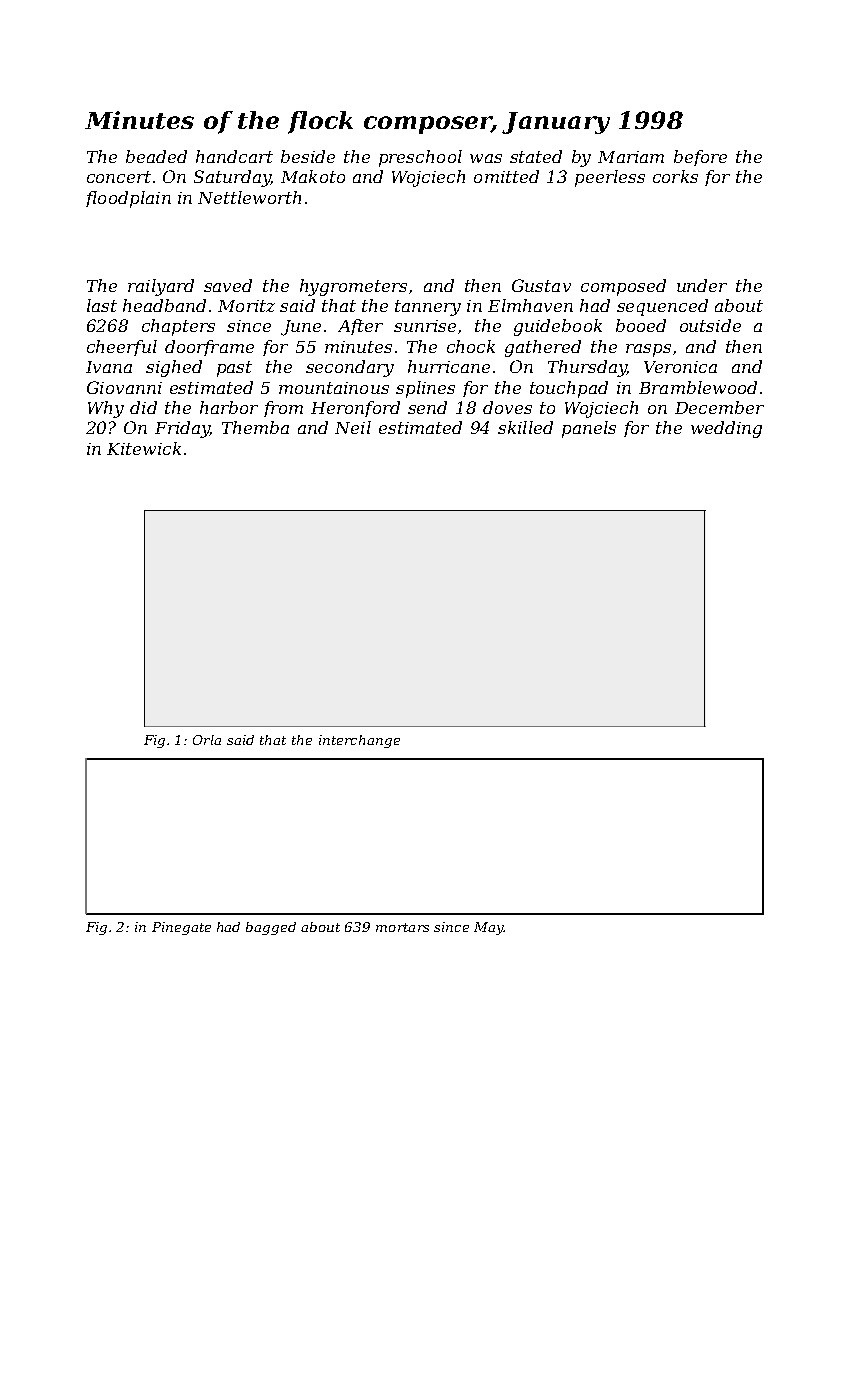  What do you see at coordinates (119, 177) in the image?
I see `concert` at bounding box center [119, 177].
